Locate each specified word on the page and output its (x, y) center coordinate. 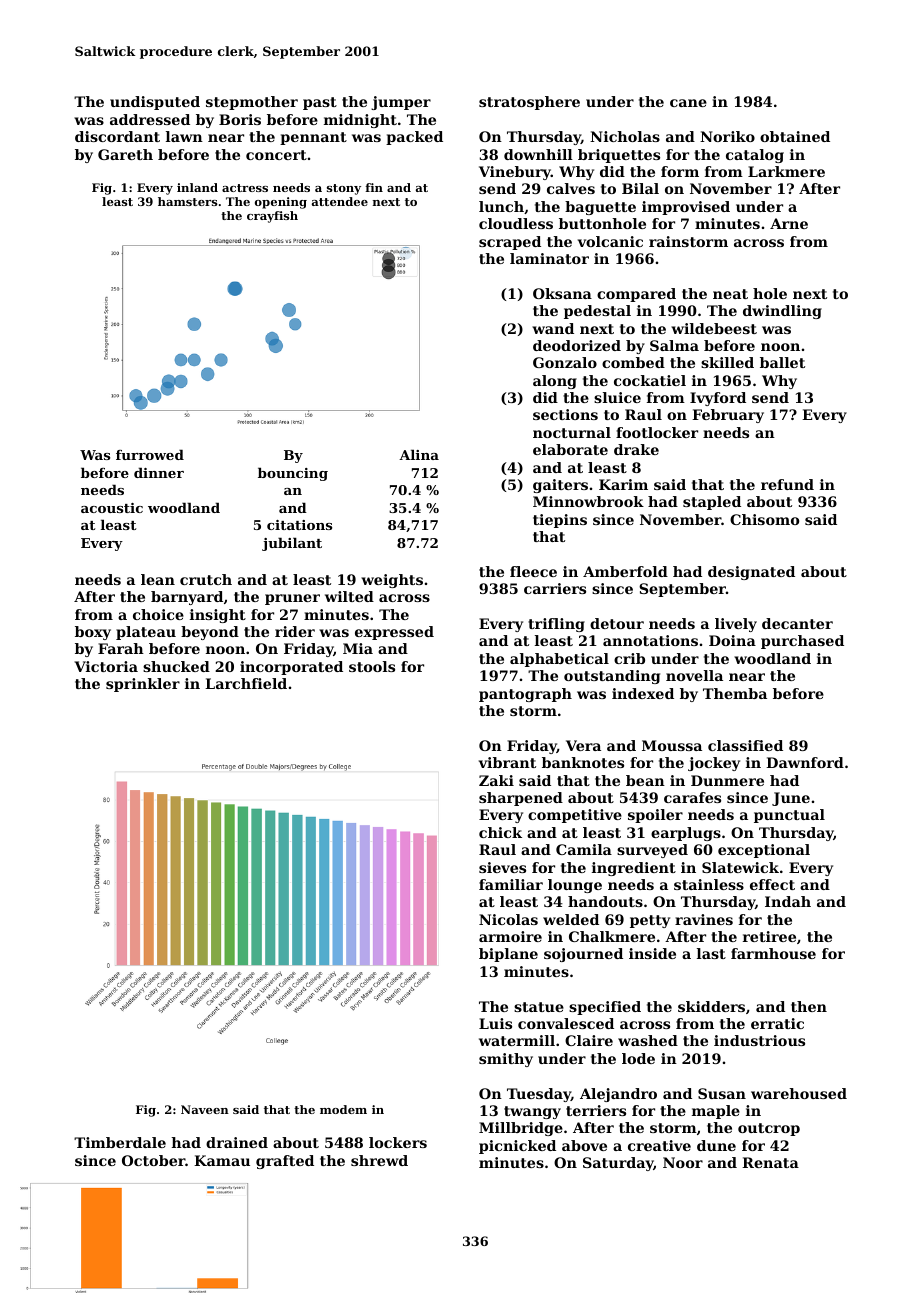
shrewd (379, 1160)
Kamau (222, 1160)
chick (500, 832)
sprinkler (143, 685)
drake (636, 449)
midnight (360, 121)
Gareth (125, 154)
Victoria (106, 666)
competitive (575, 816)
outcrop (769, 1129)
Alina (419, 454)
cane (688, 103)
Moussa (672, 745)
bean (645, 780)
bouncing (293, 474)
